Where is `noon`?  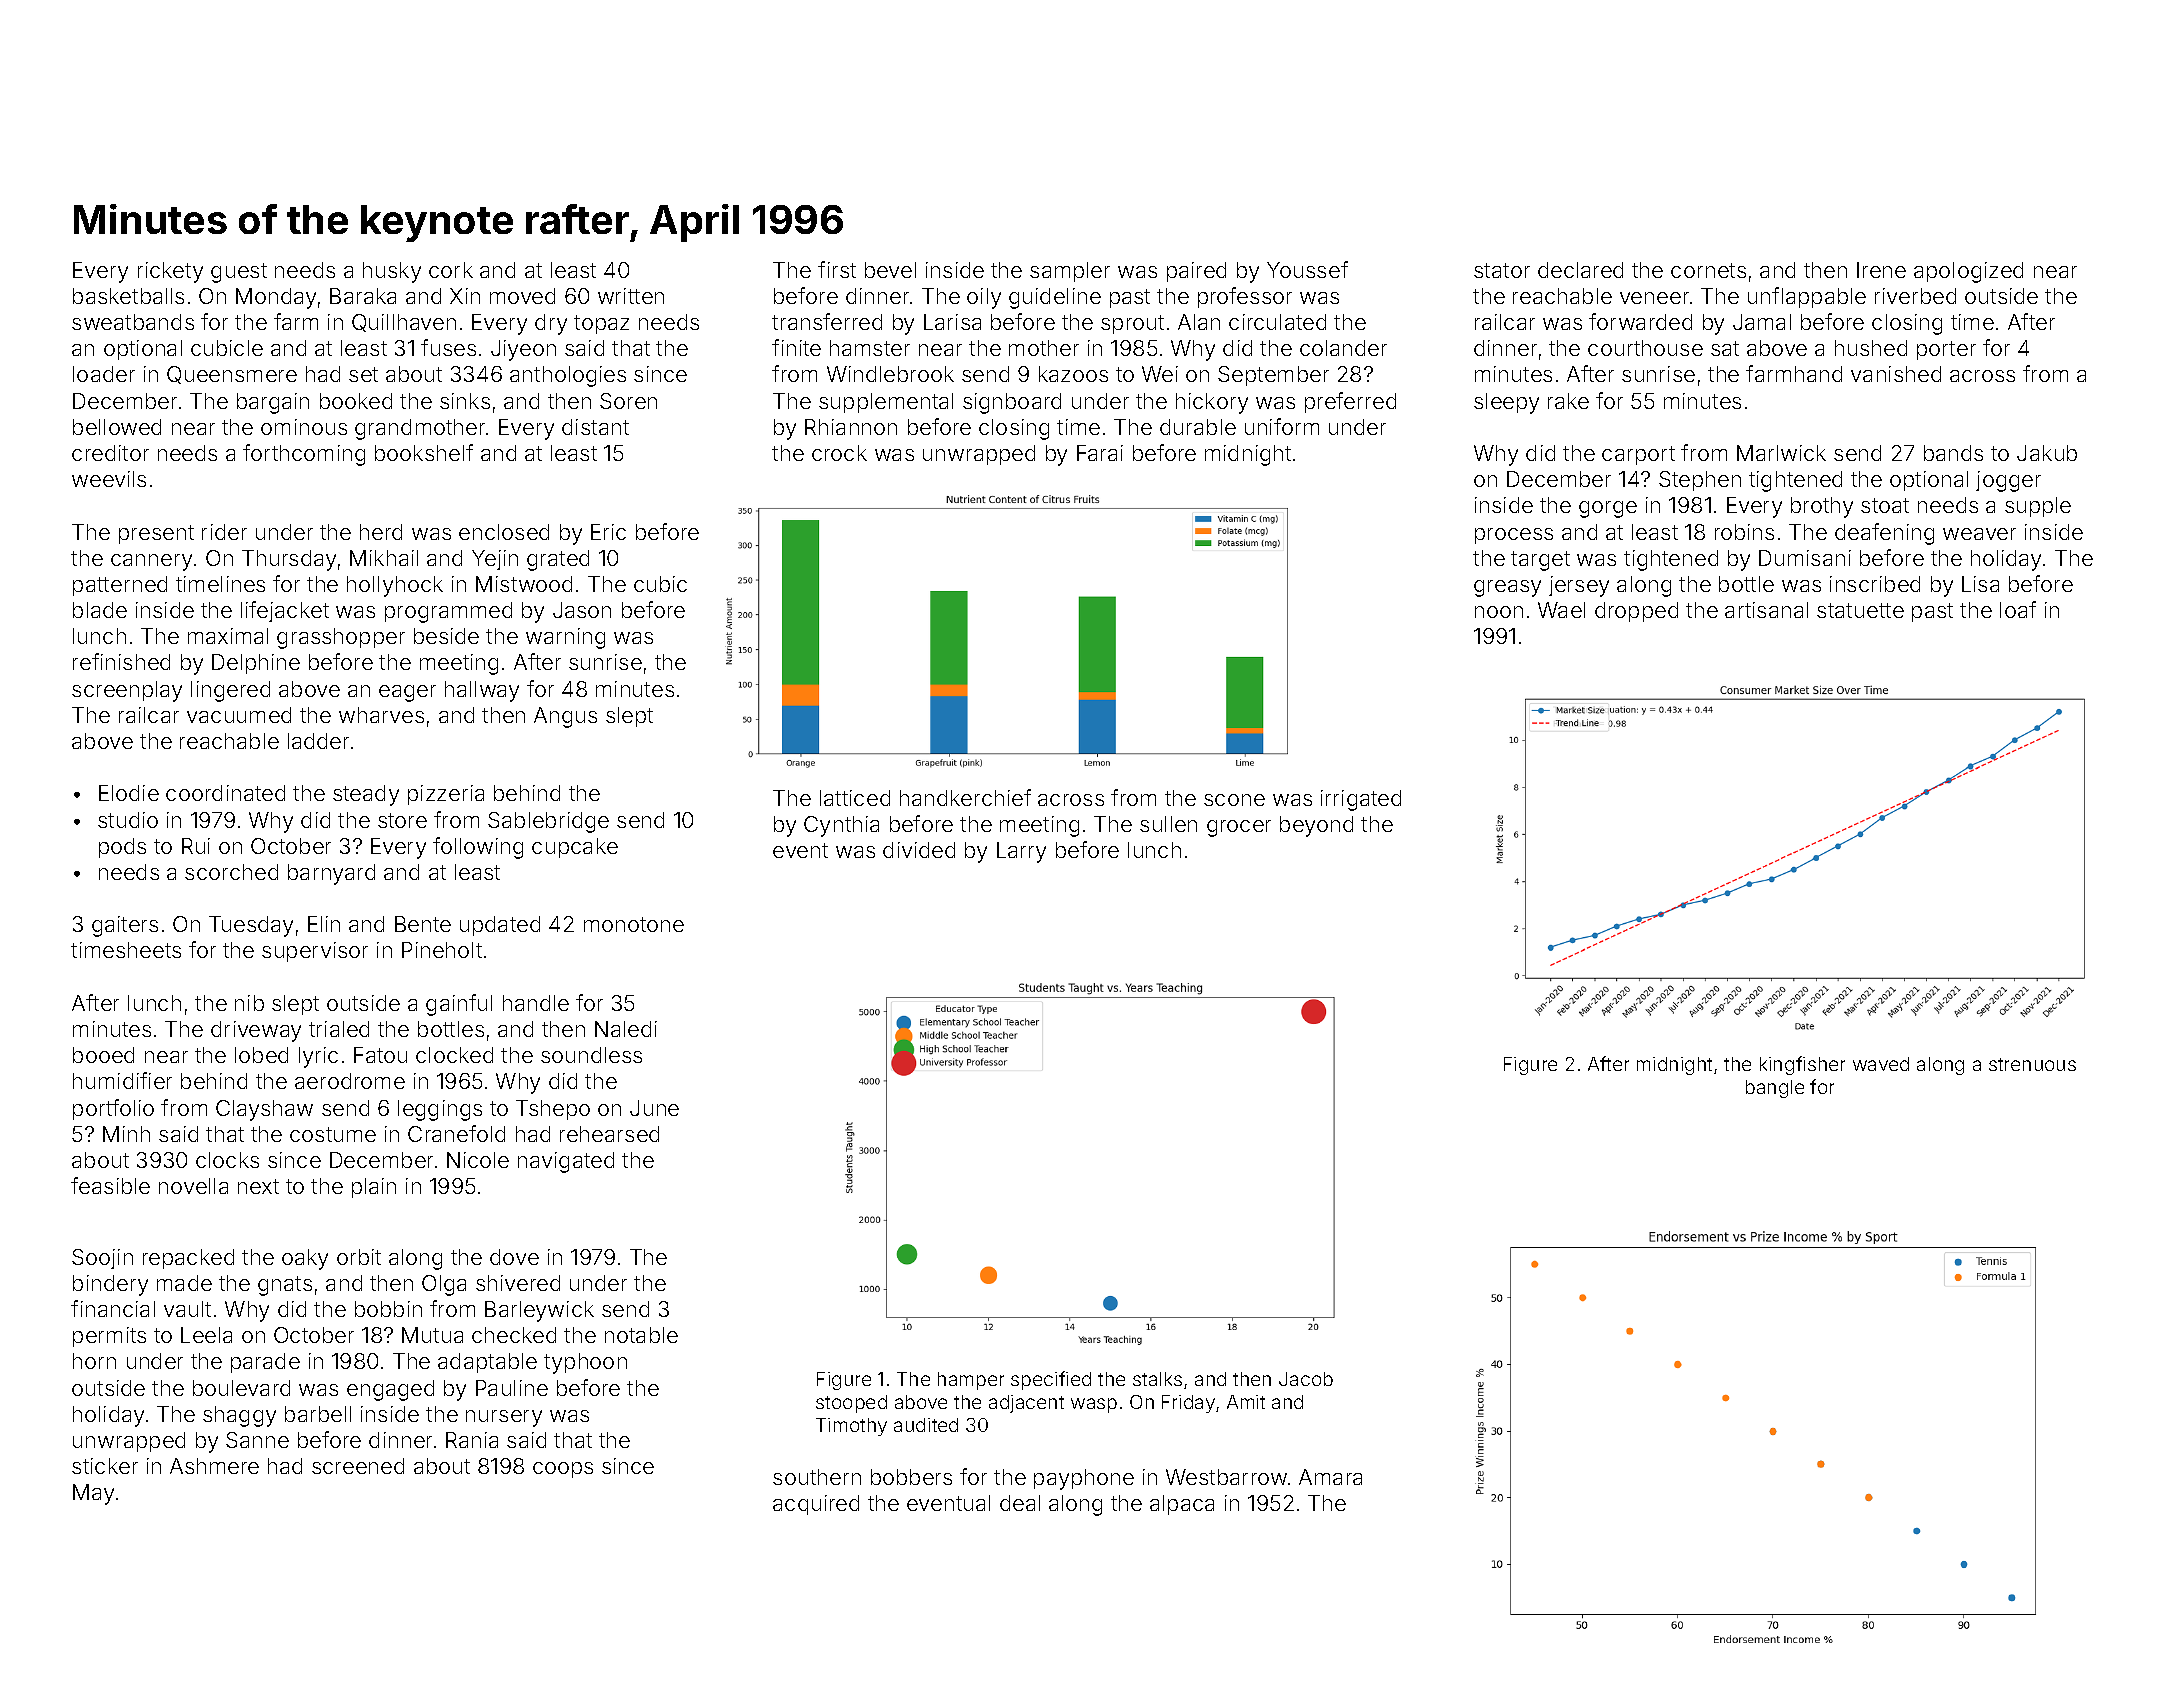
noon is located at coordinates (1499, 612).
